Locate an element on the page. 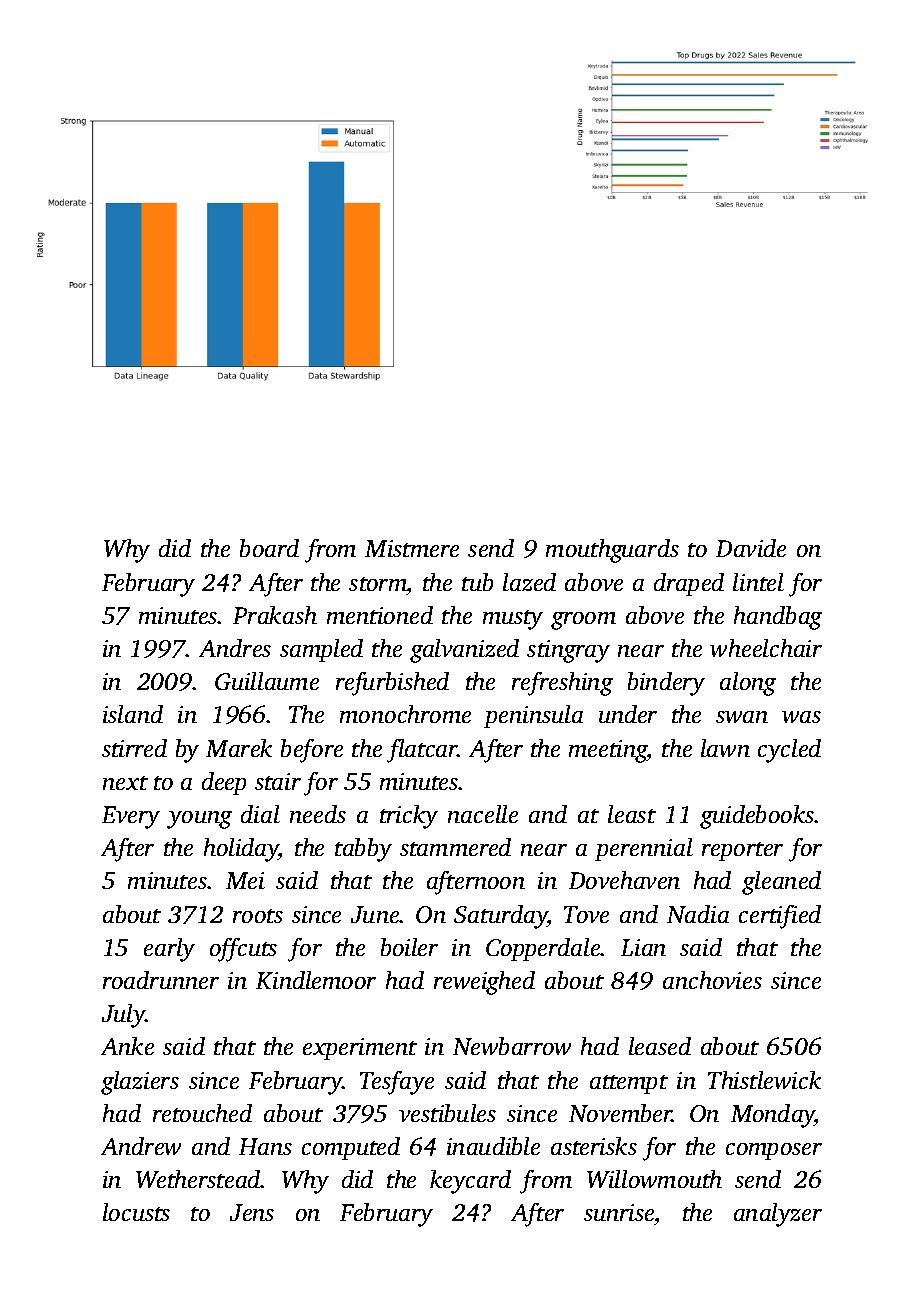 The image size is (924, 1311). flatcar is located at coordinates (422, 751).
